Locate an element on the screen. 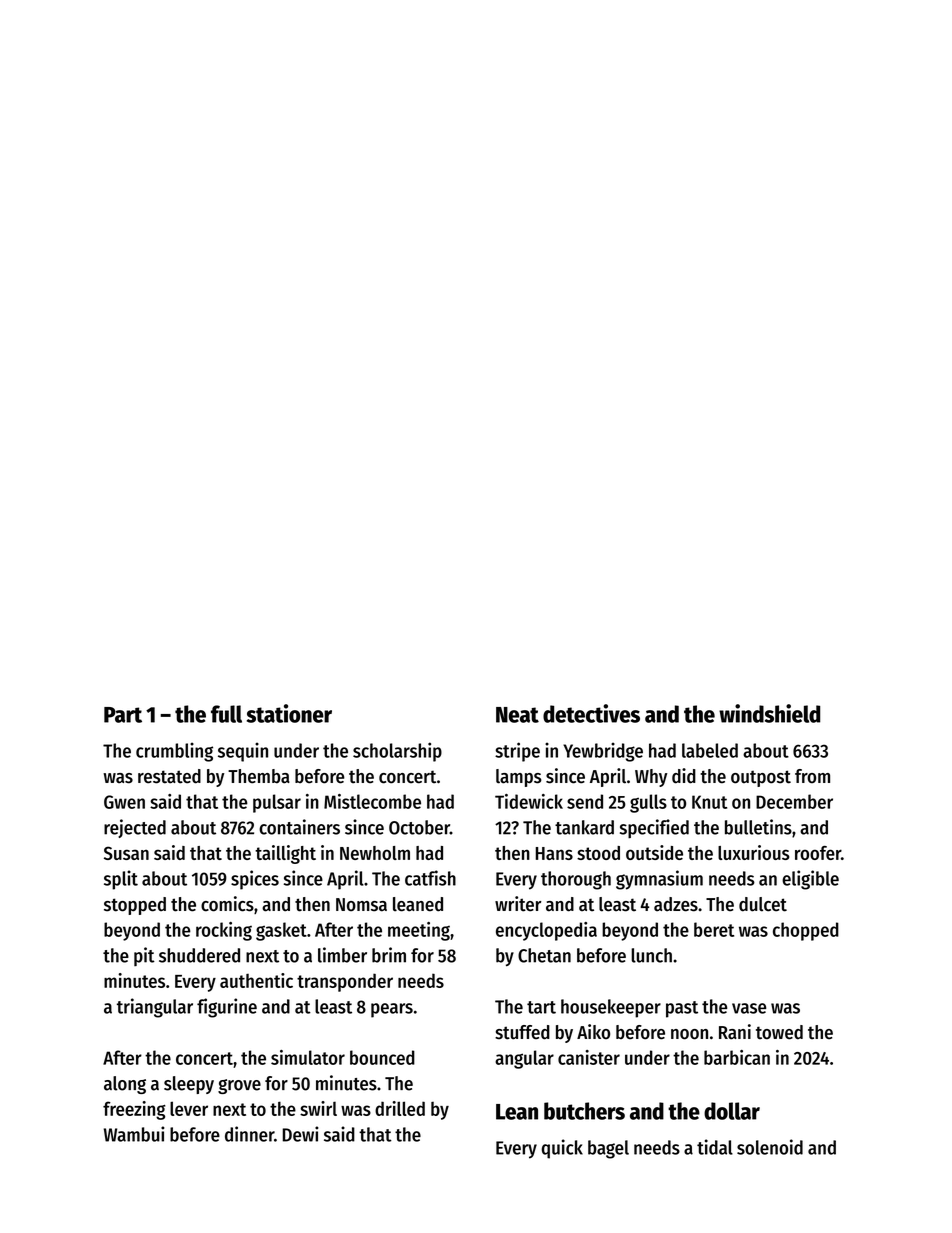  Yewbridge is located at coordinates (603, 752).
